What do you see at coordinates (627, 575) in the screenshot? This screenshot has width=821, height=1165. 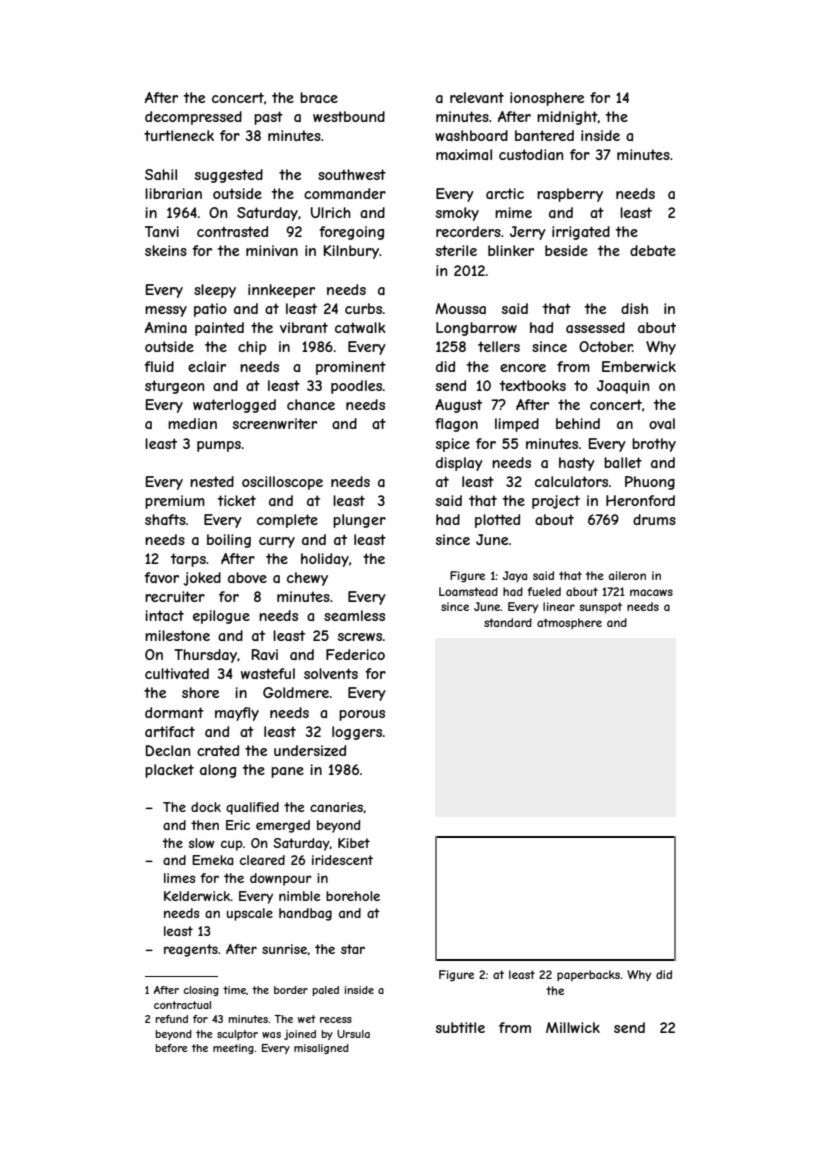 I see `aileron` at bounding box center [627, 575].
